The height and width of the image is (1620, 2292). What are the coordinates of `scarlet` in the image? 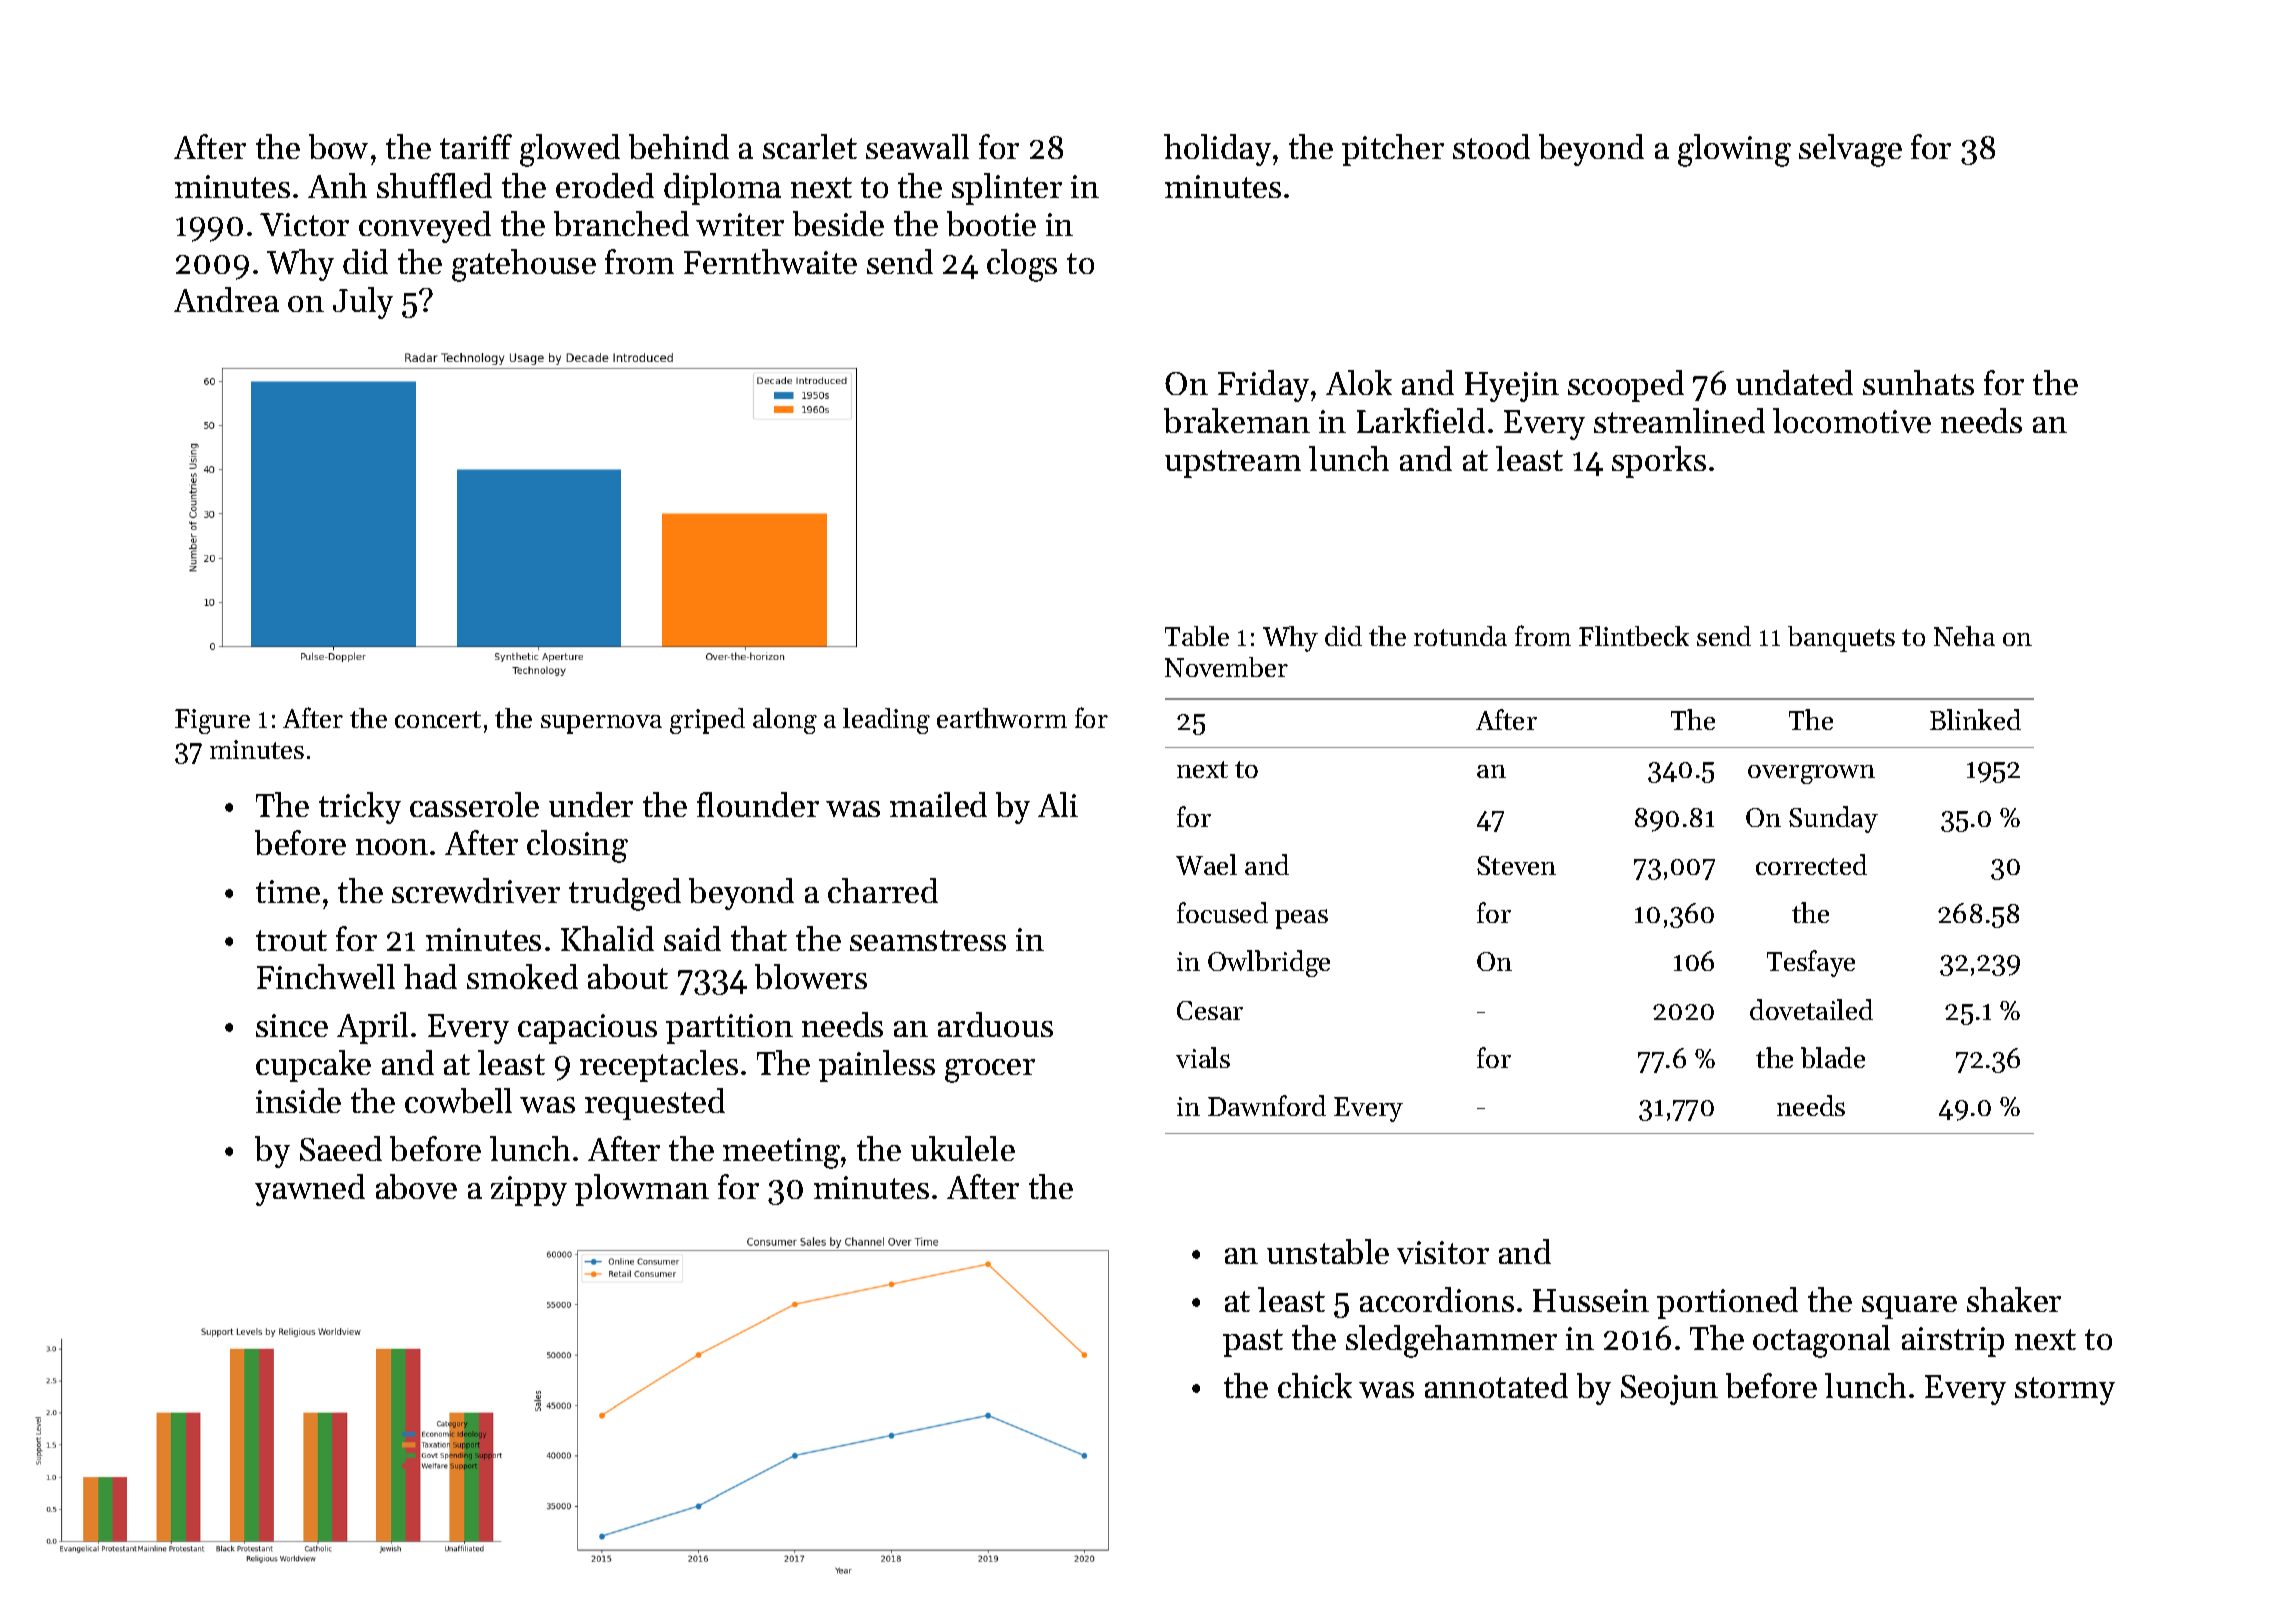 It's located at (810, 146).
